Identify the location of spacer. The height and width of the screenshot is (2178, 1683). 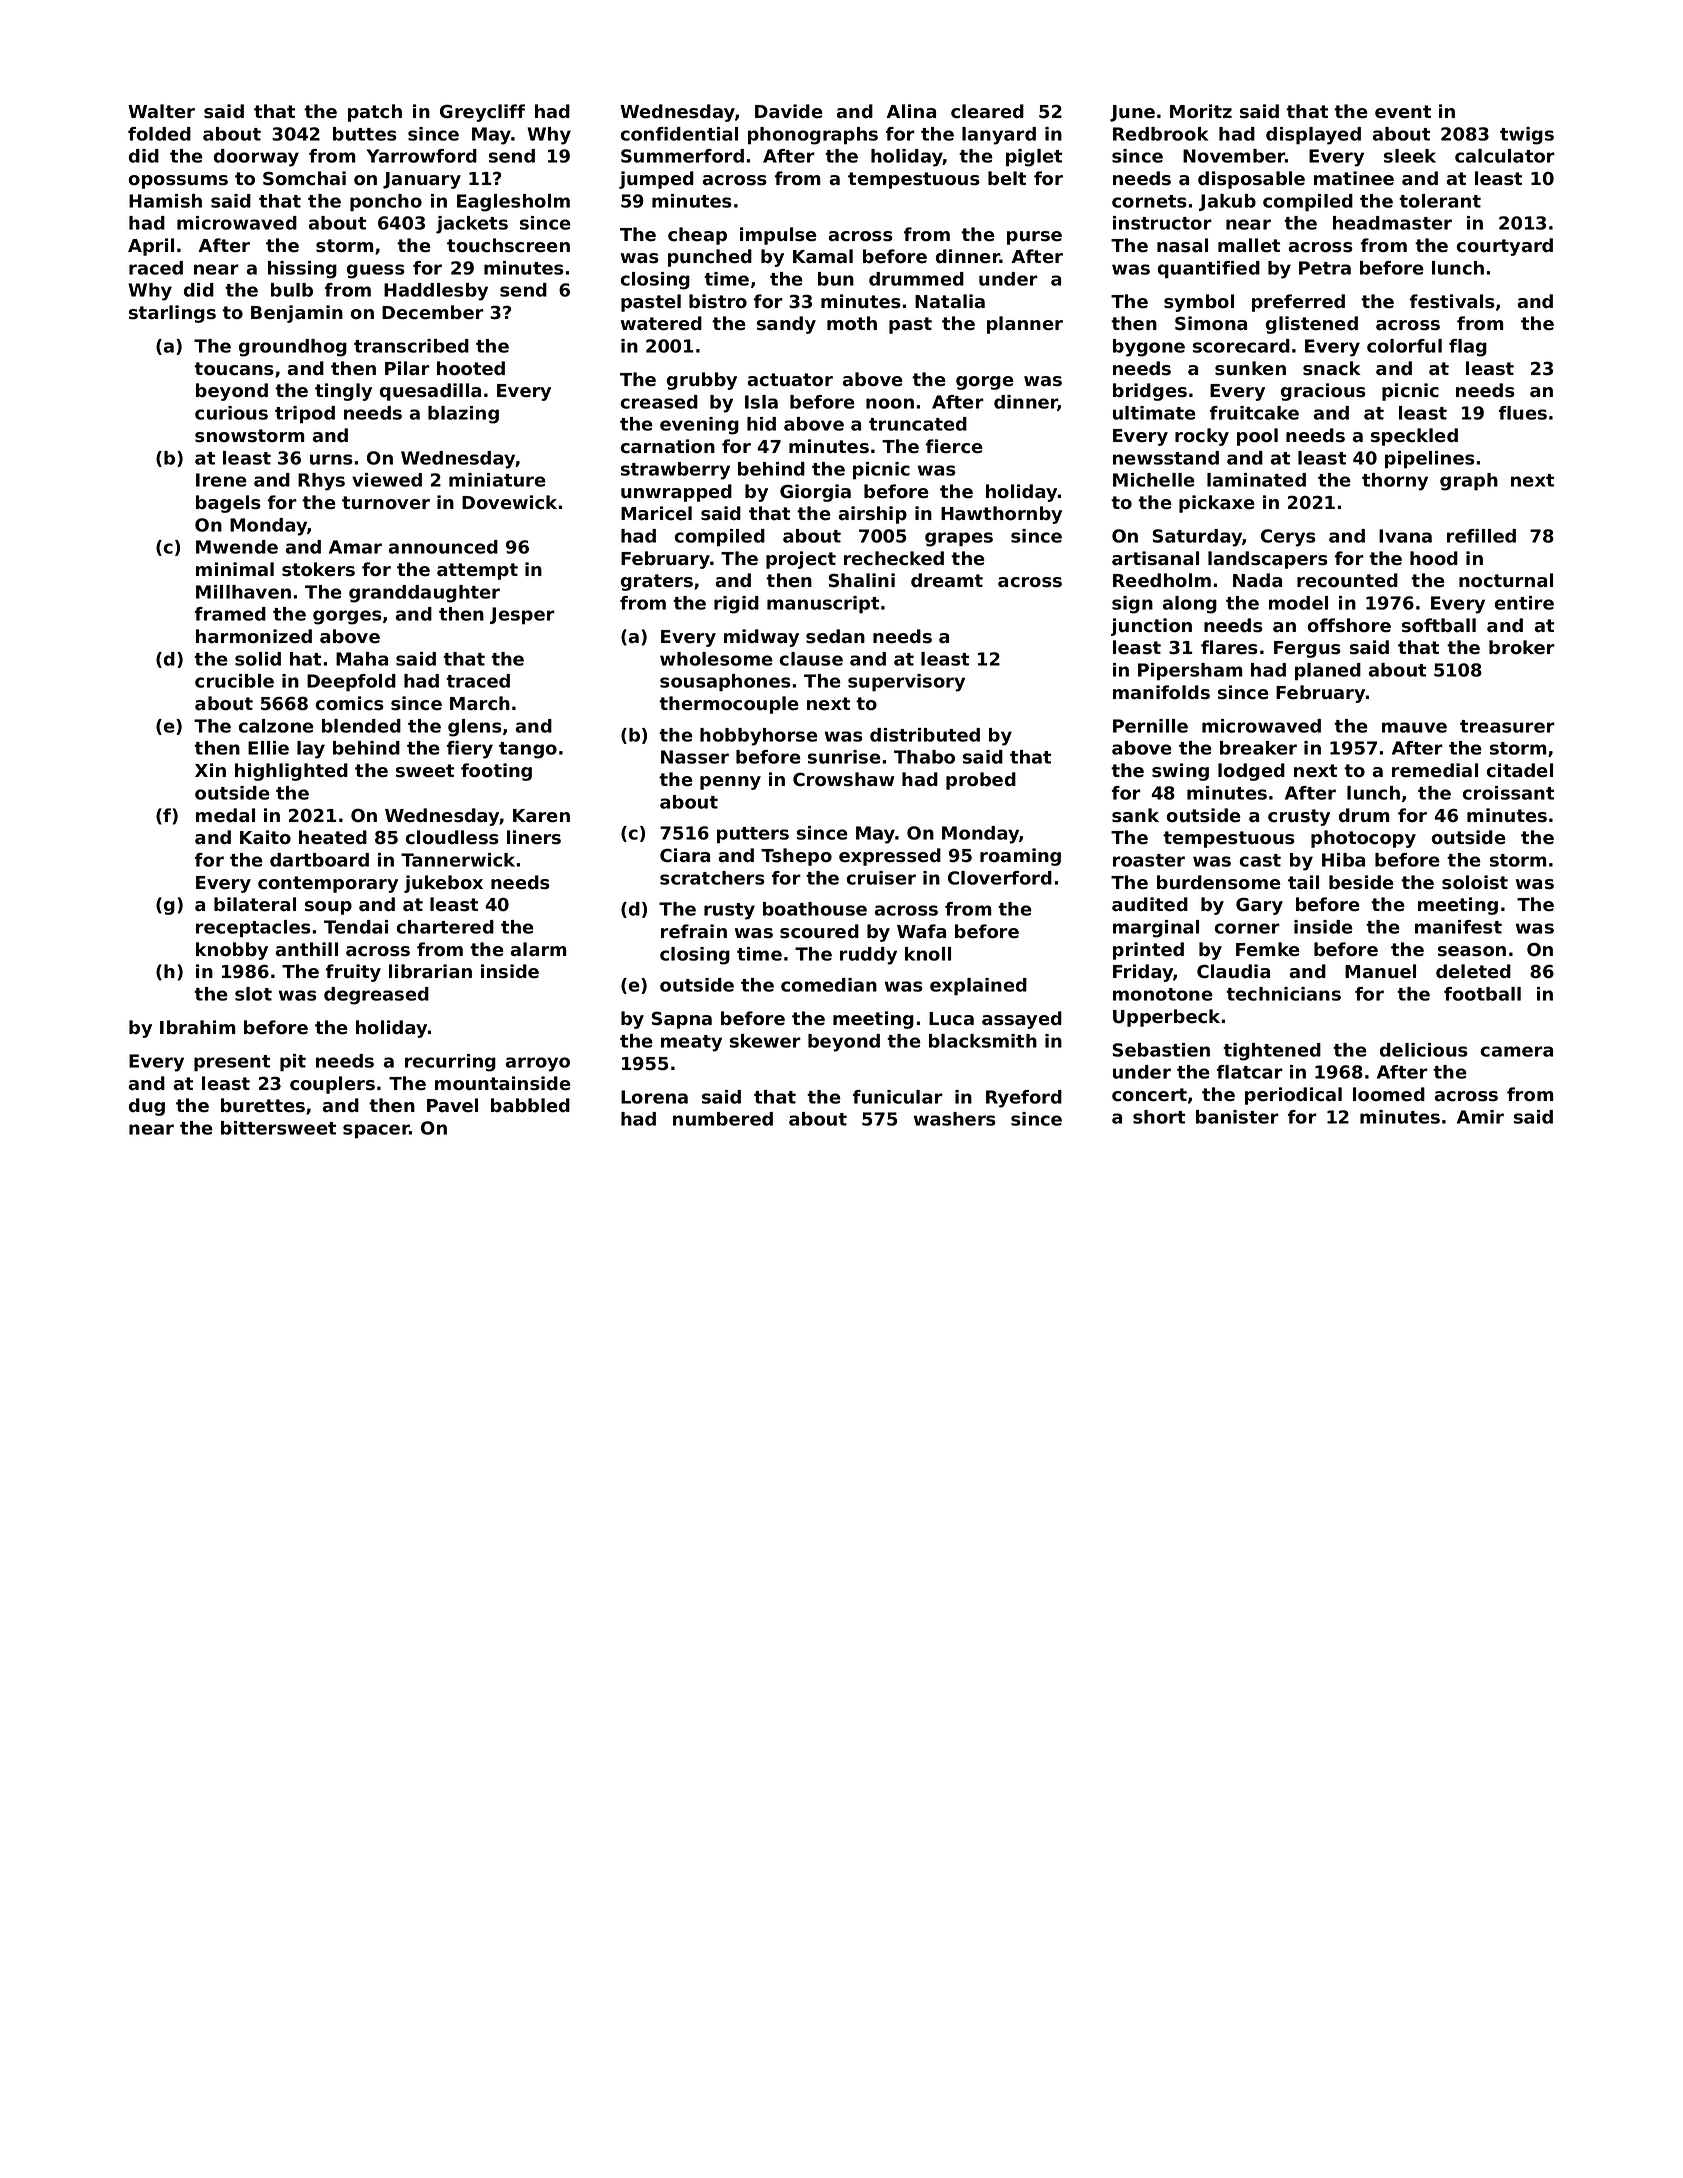
(376, 1131).
